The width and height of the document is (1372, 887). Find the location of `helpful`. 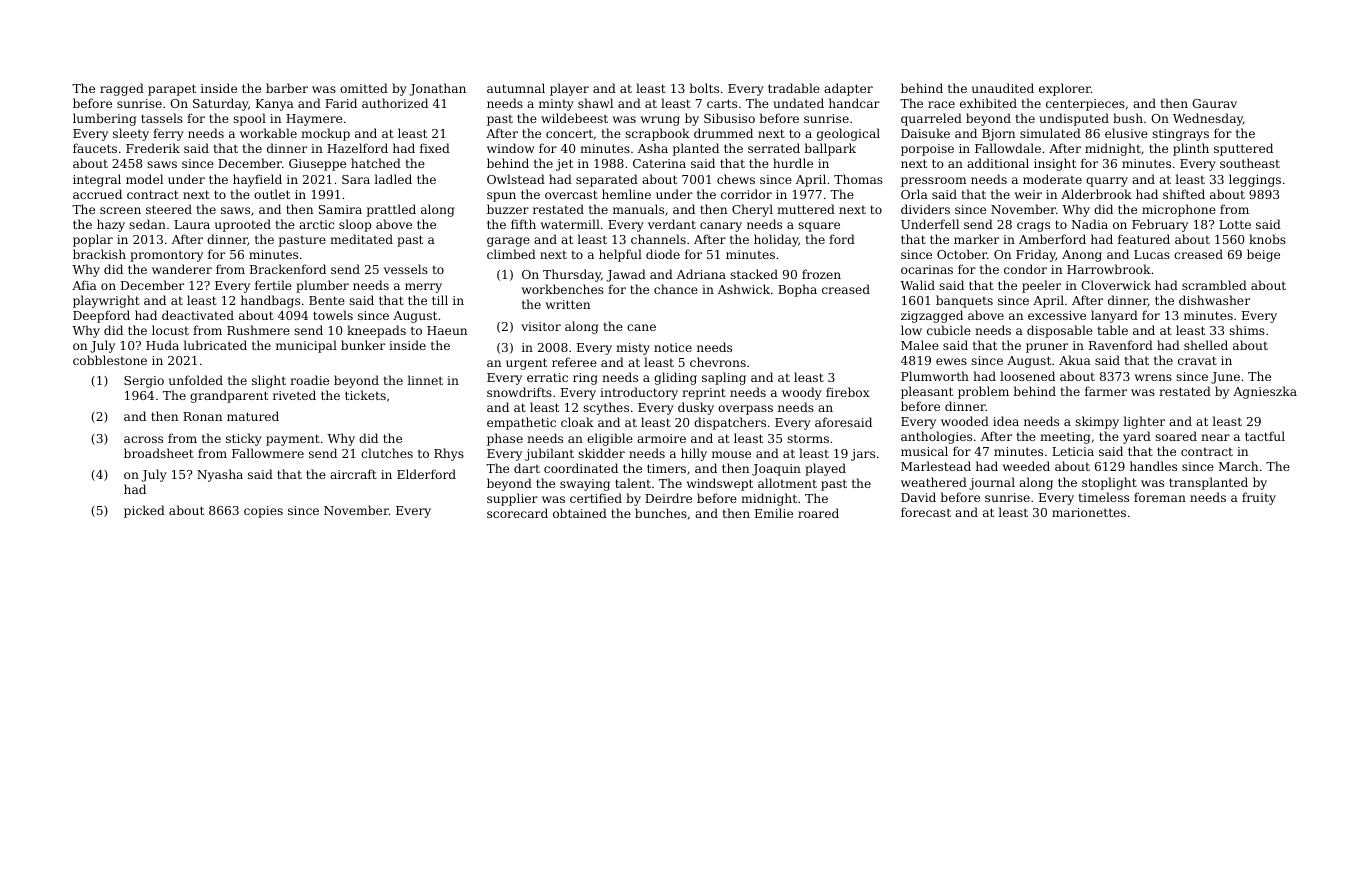

helpful is located at coordinates (620, 255).
